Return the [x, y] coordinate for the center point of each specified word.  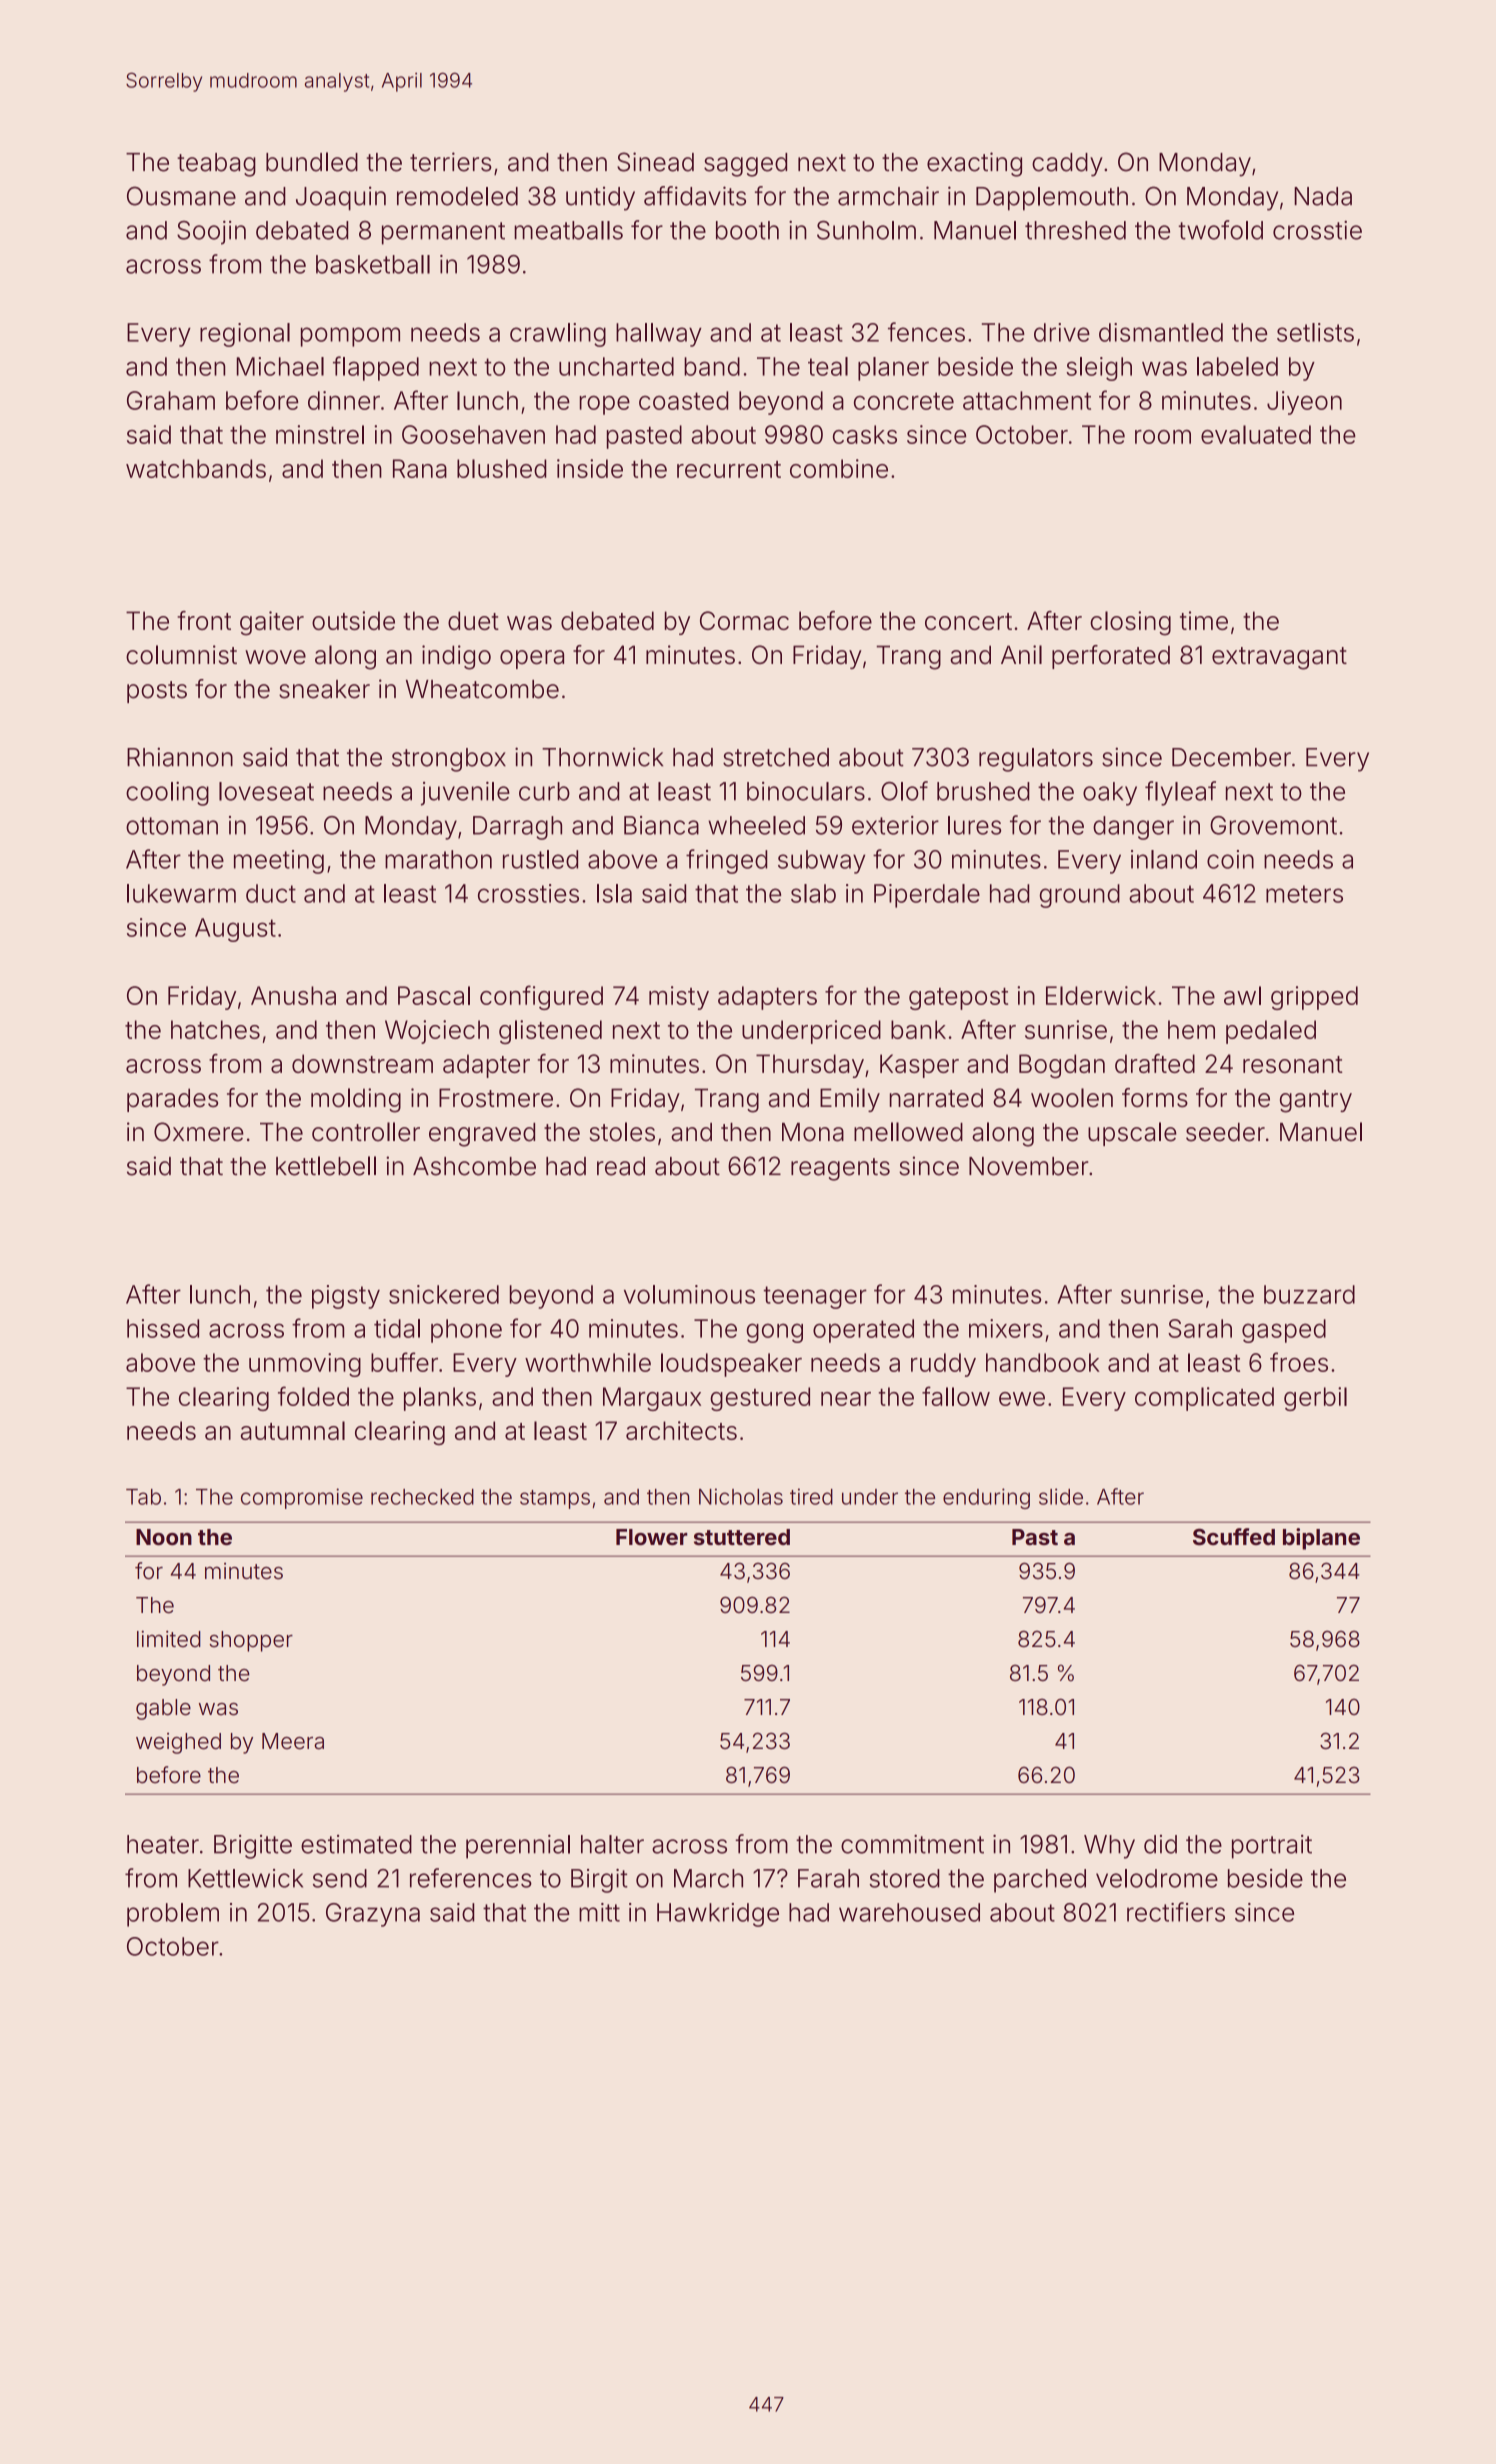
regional [245, 335]
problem [173, 1915]
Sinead [655, 162]
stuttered [742, 1537]
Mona [813, 1132]
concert [968, 621]
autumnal [293, 1430]
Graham [171, 400]
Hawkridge [718, 1915]
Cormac [744, 620]
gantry [1316, 1101]
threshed [1075, 230]
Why [1109, 1847]
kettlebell [326, 1166]
